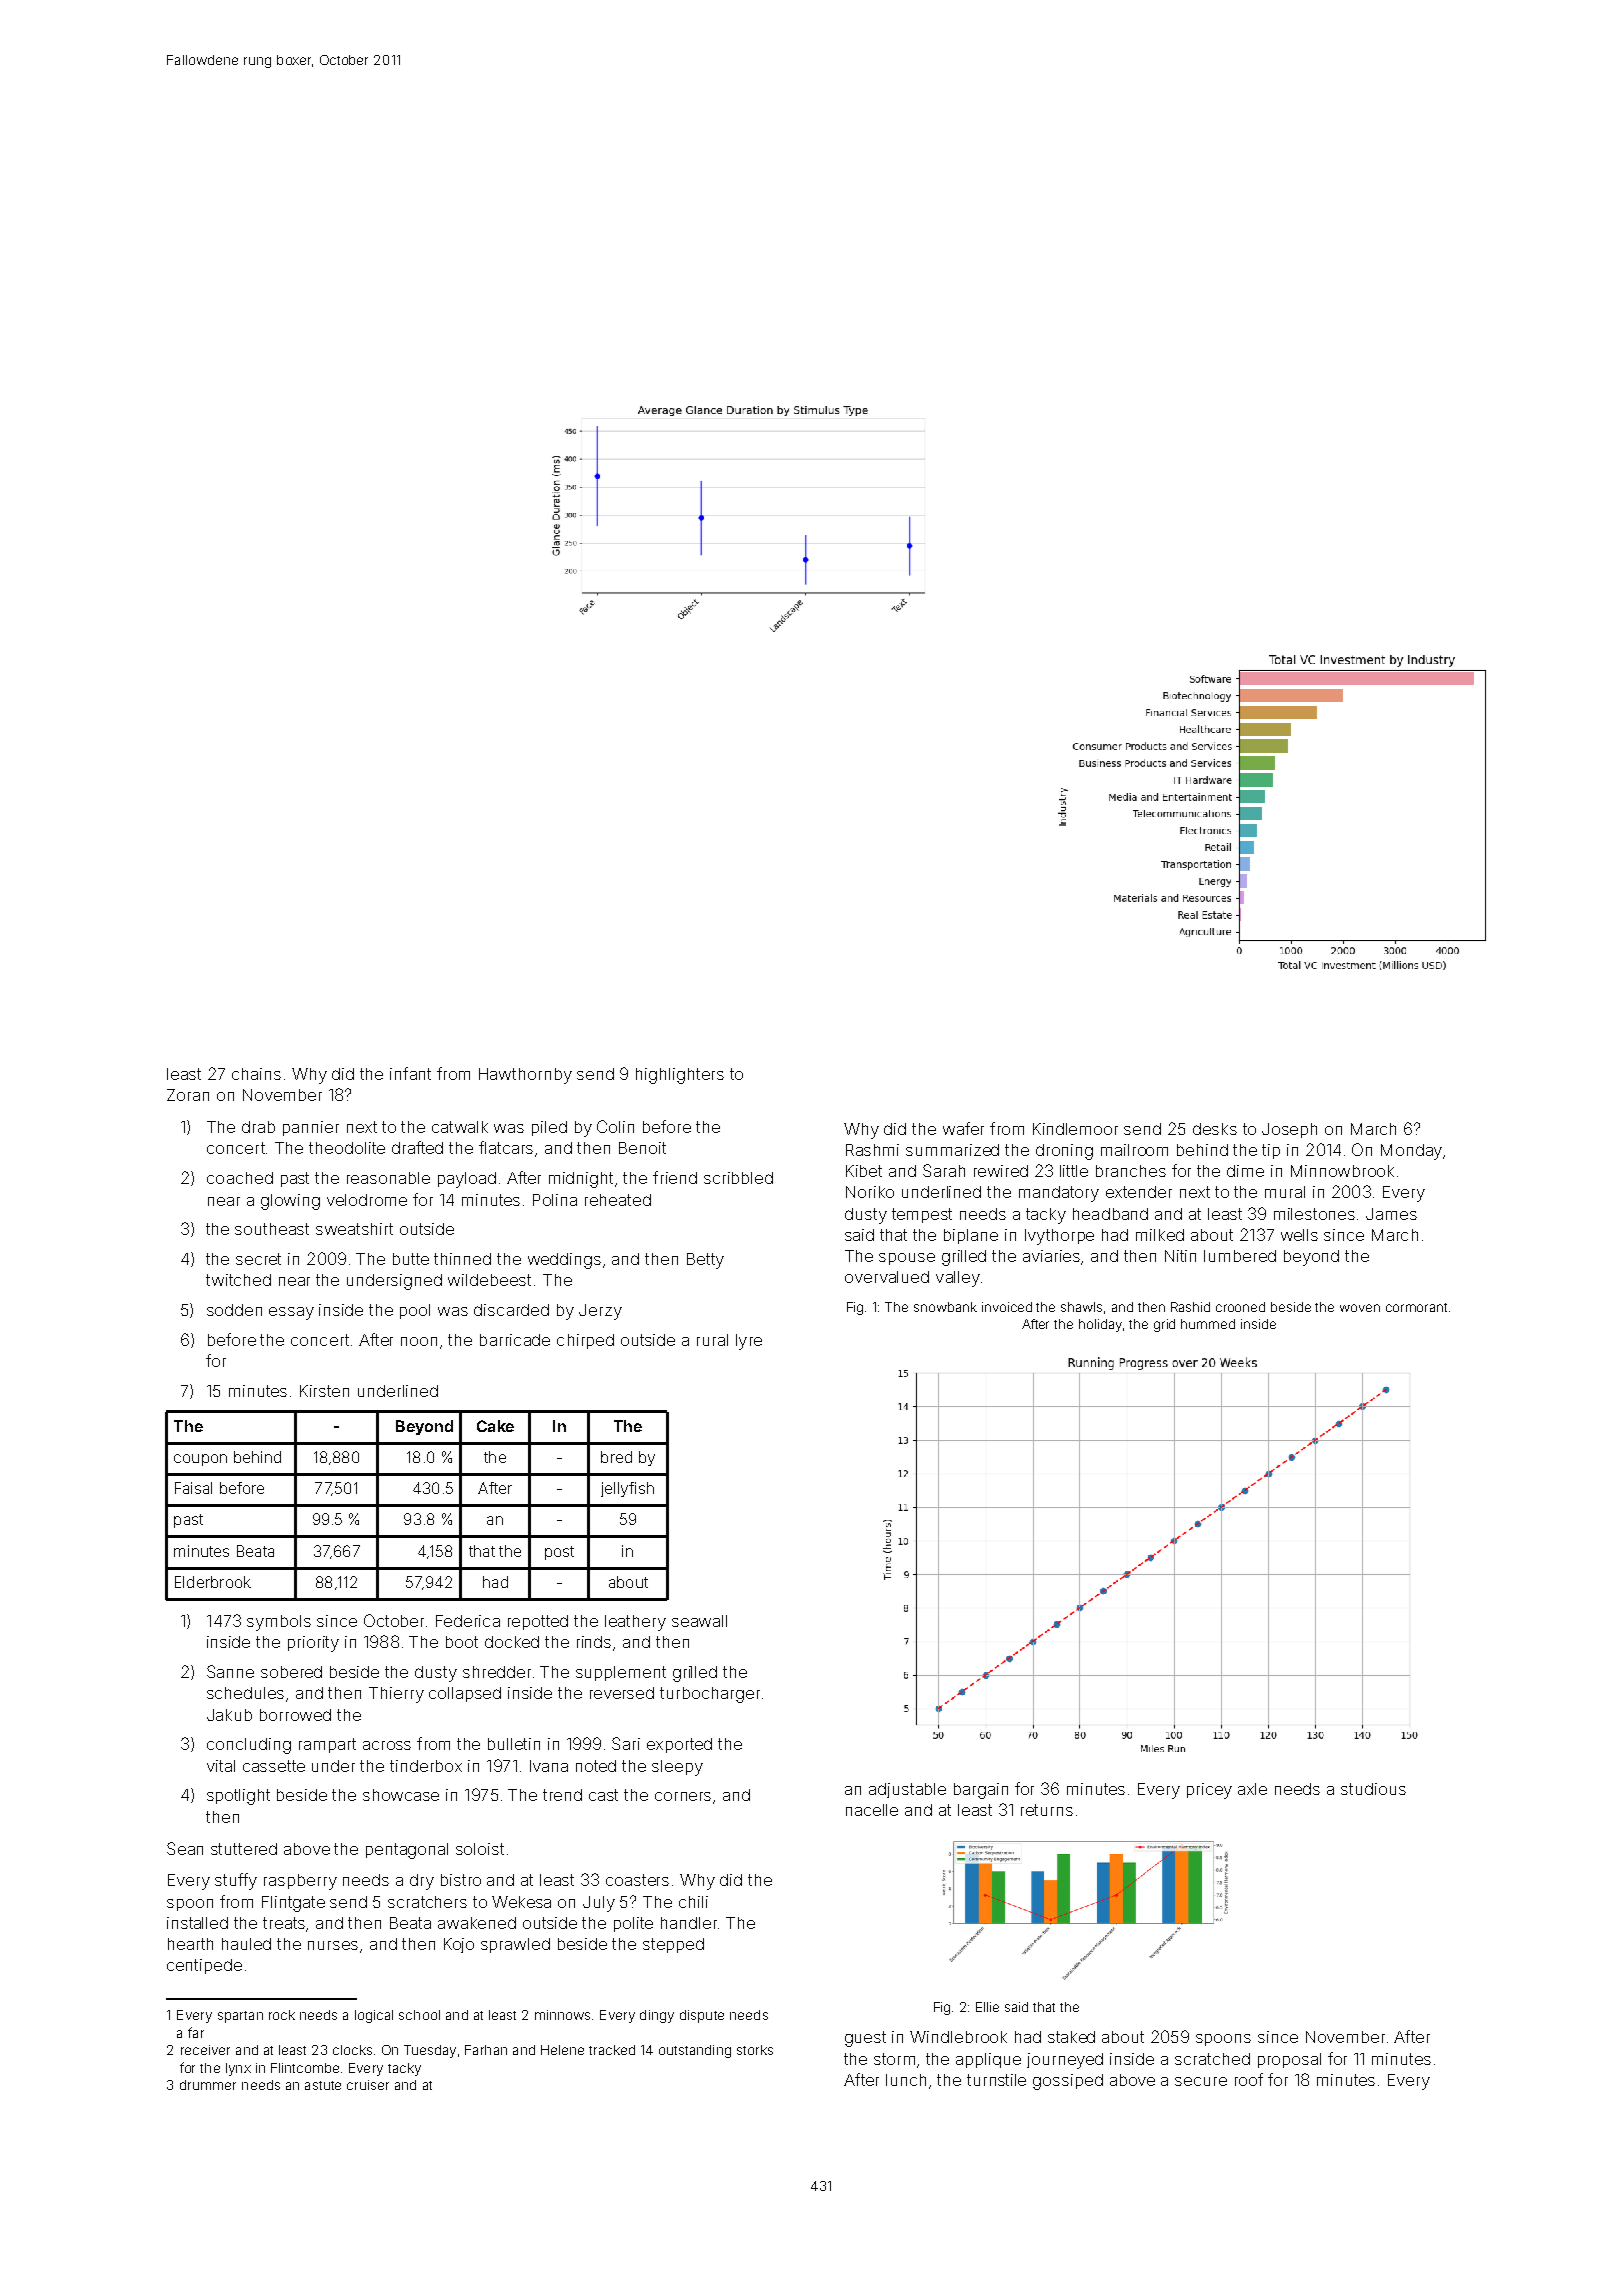  What do you see at coordinates (1208, 1324) in the image?
I see `hummed` at bounding box center [1208, 1324].
